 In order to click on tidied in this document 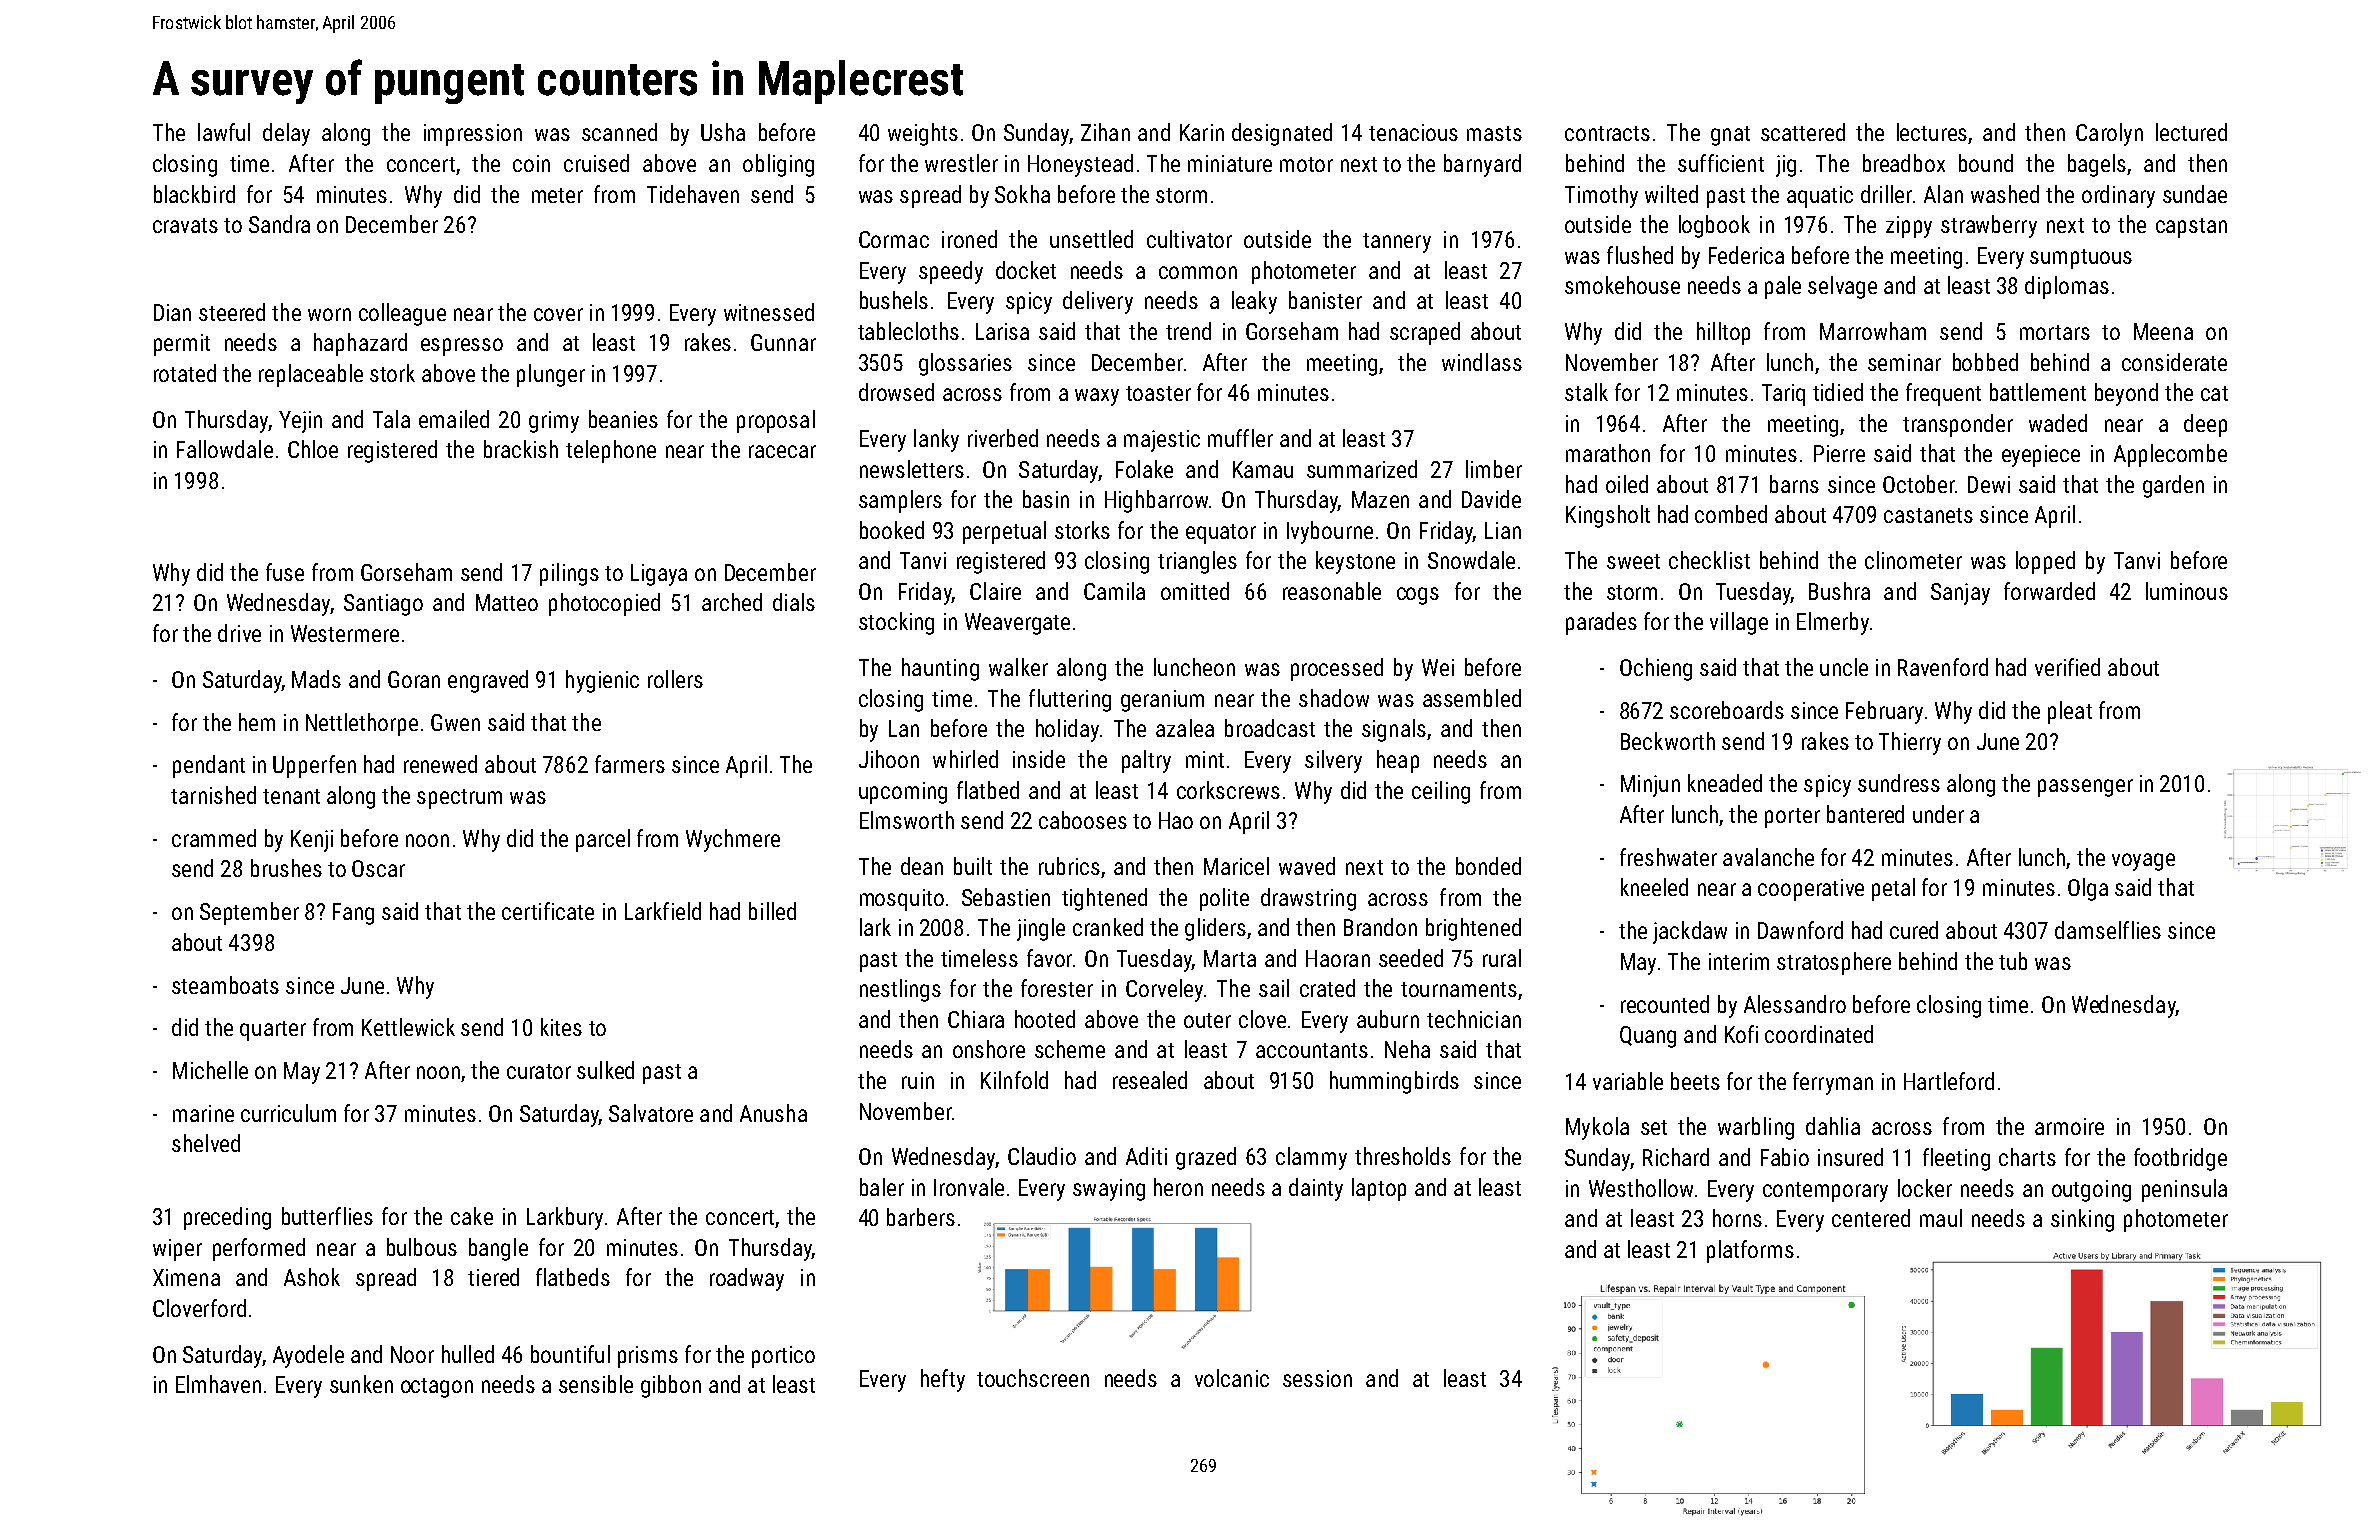, I will do `click(1838, 392)`.
